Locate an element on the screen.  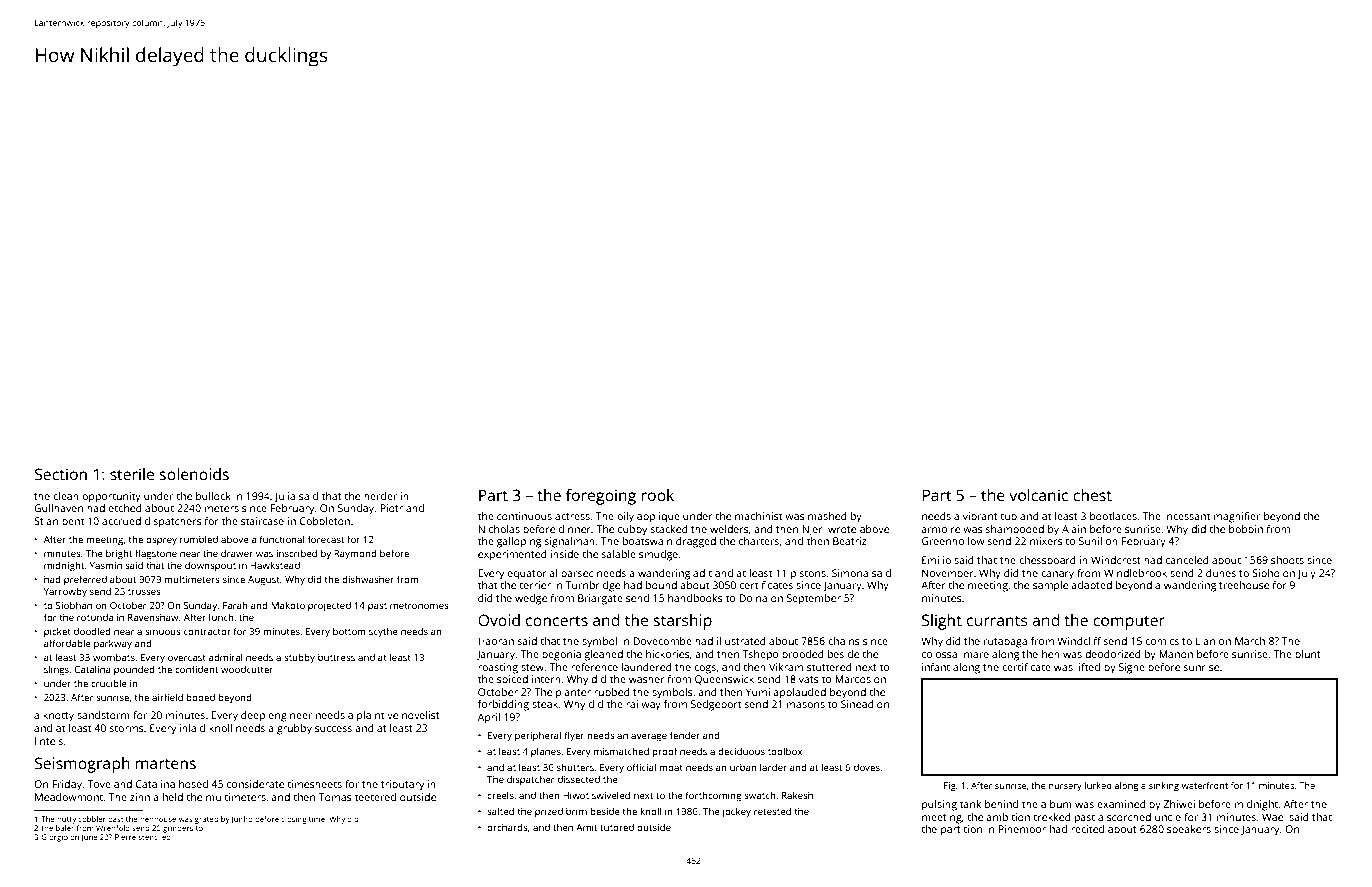
actress is located at coordinates (572, 516).
